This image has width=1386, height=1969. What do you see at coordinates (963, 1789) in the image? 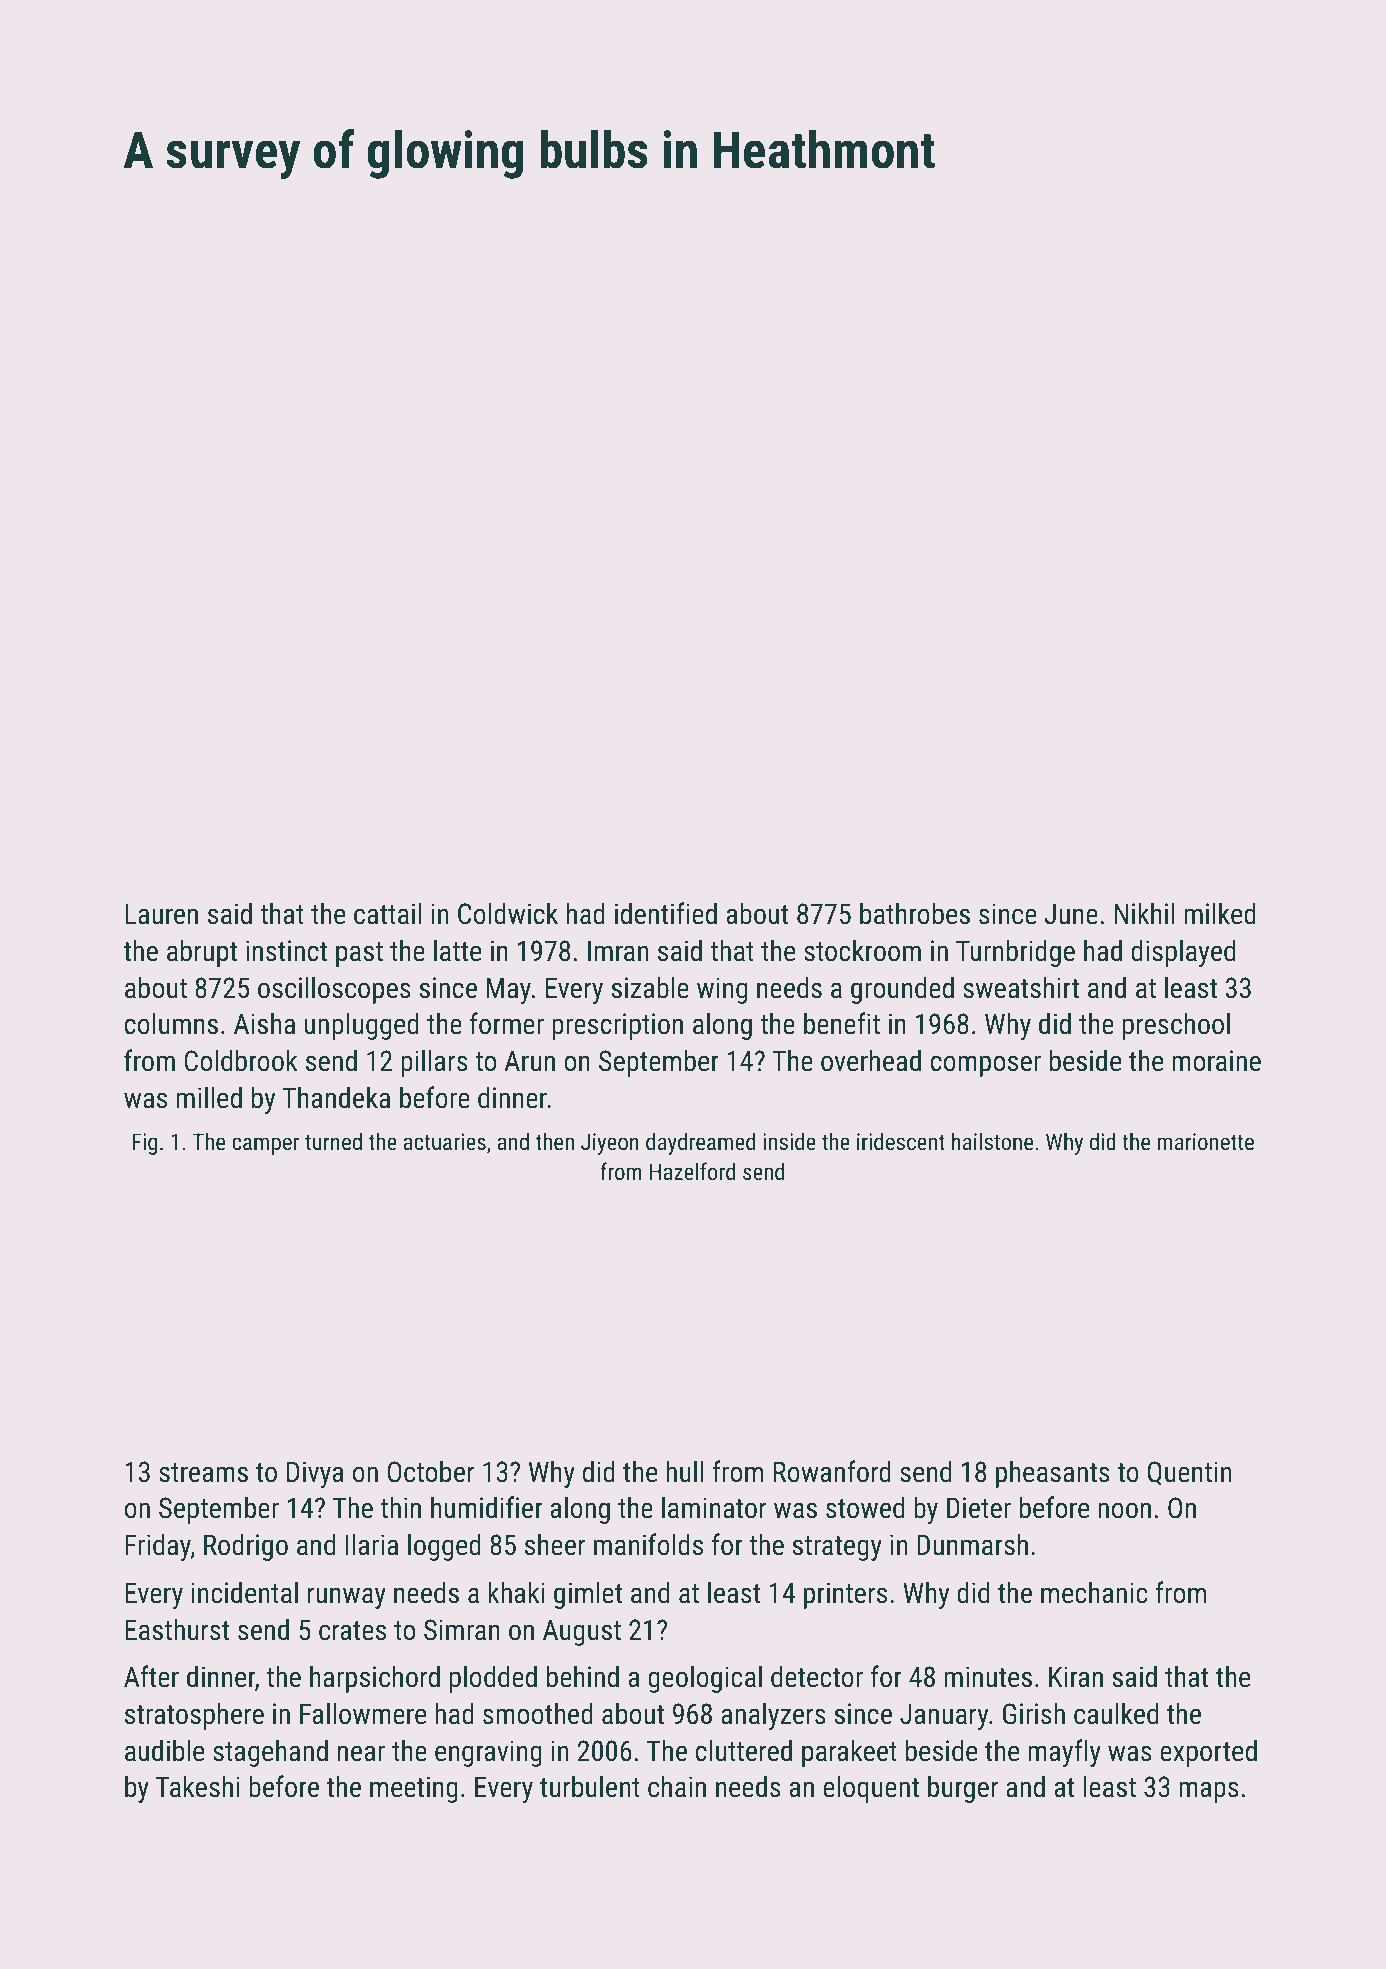
I see `burger` at bounding box center [963, 1789].
